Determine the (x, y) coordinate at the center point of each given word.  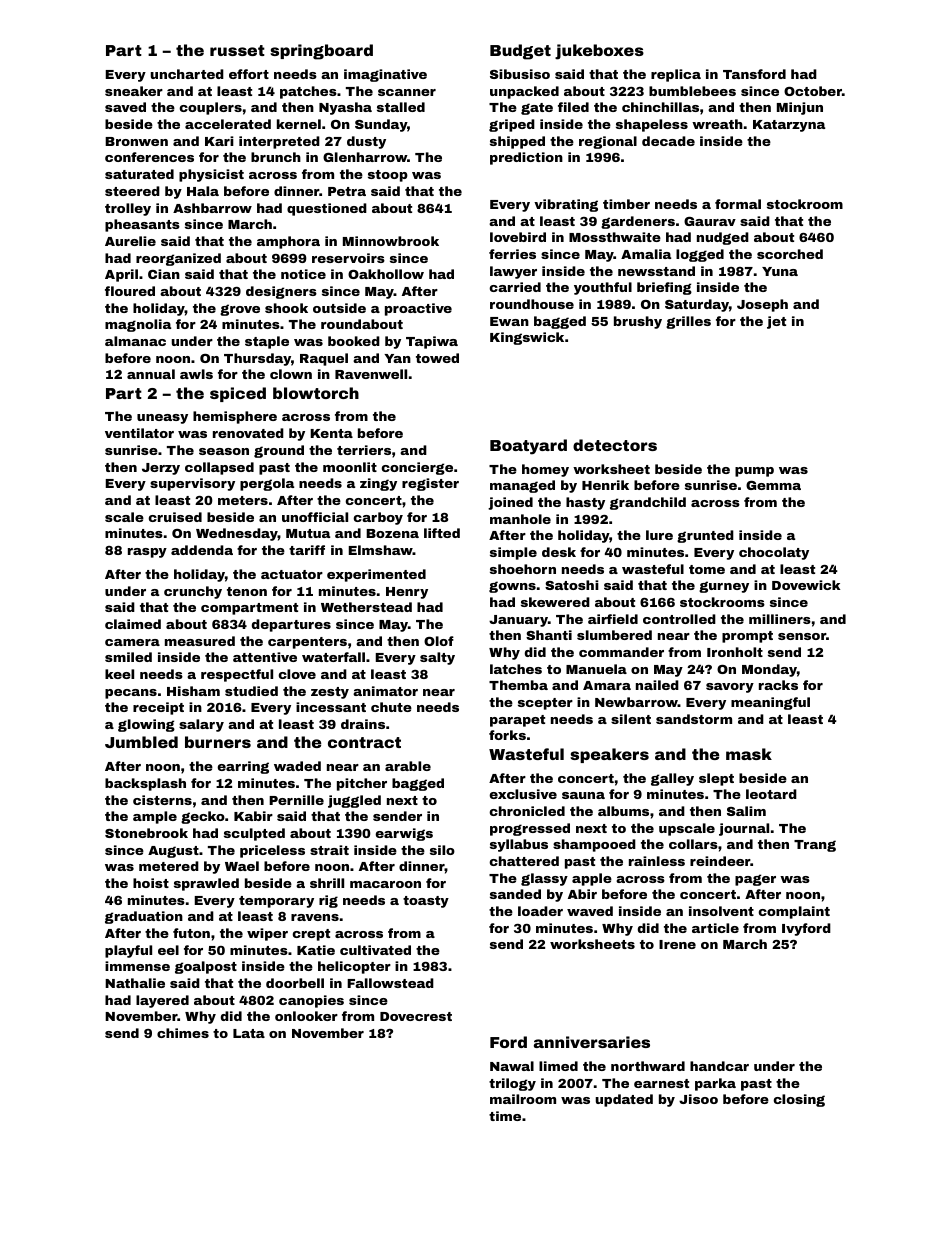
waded (297, 766)
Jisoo (698, 1099)
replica (676, 75)
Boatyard (528, 447)
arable (408, 766)
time (505, 1116)
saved (125, 107)
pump (754, 472)
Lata (249, 1033)
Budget (520, 52)
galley (672, 779)
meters (243, 500)
